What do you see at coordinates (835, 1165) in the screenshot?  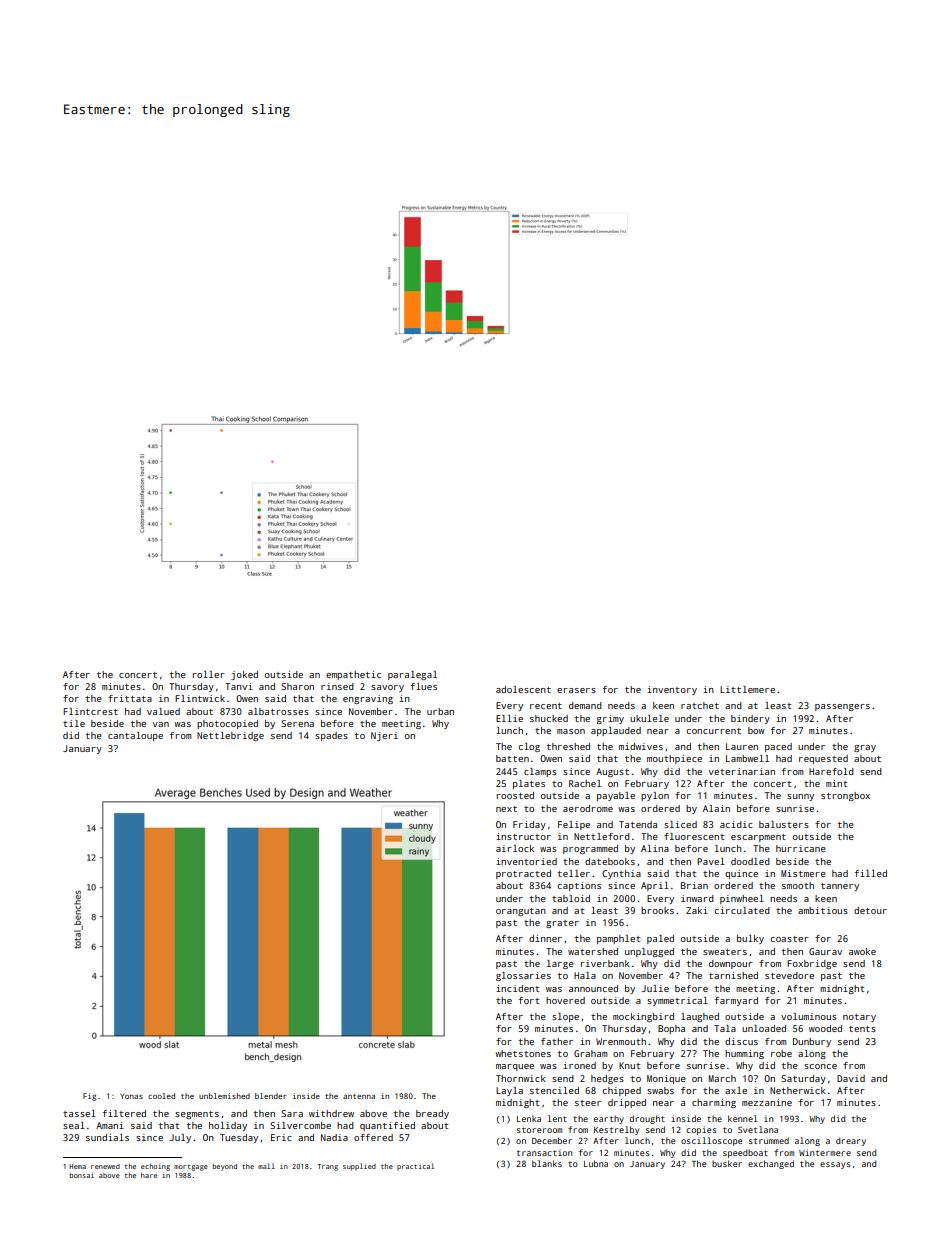 I see `essays` at bounding box center [835, 1165].
